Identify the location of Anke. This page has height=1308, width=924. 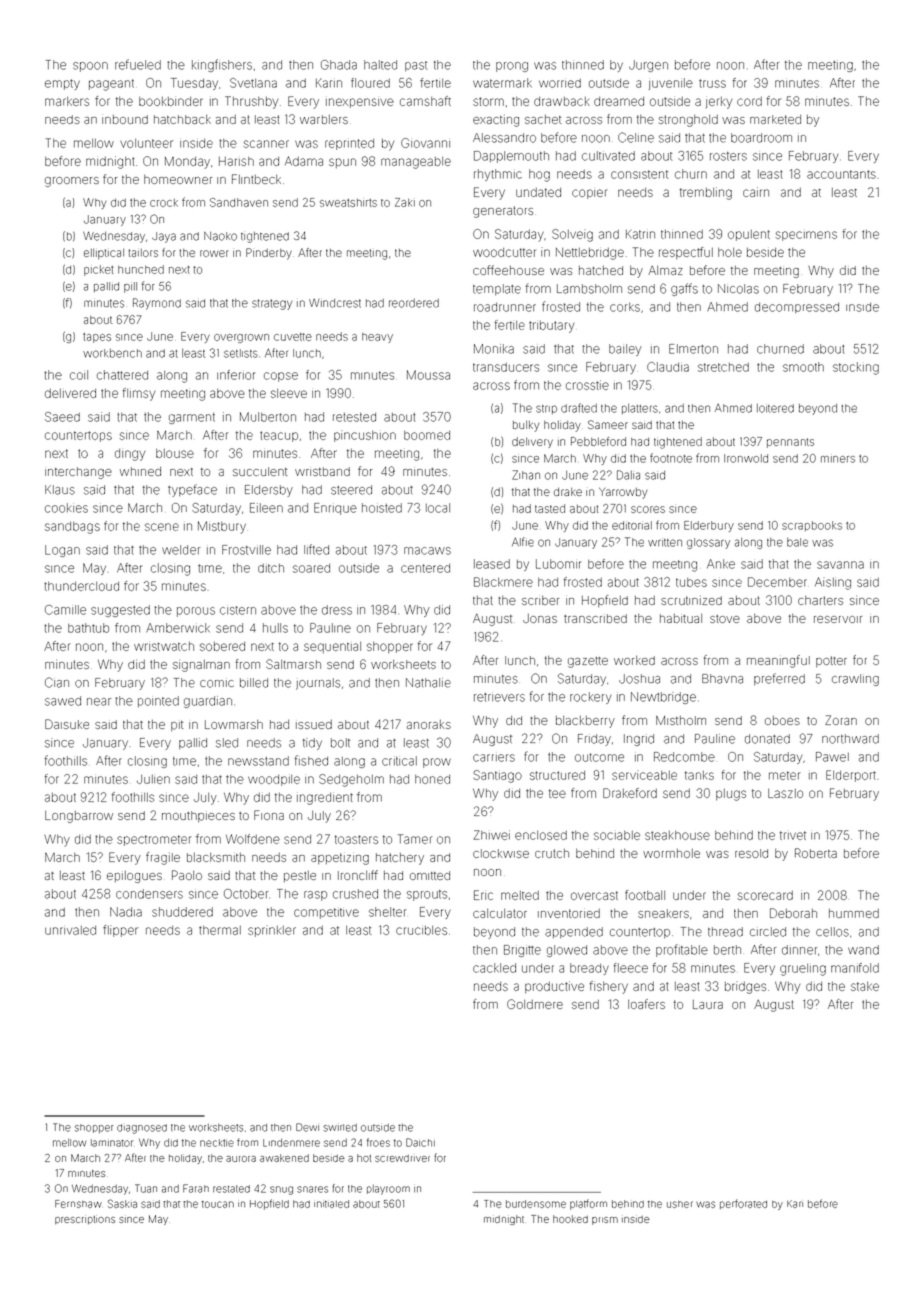
(721, 564).
